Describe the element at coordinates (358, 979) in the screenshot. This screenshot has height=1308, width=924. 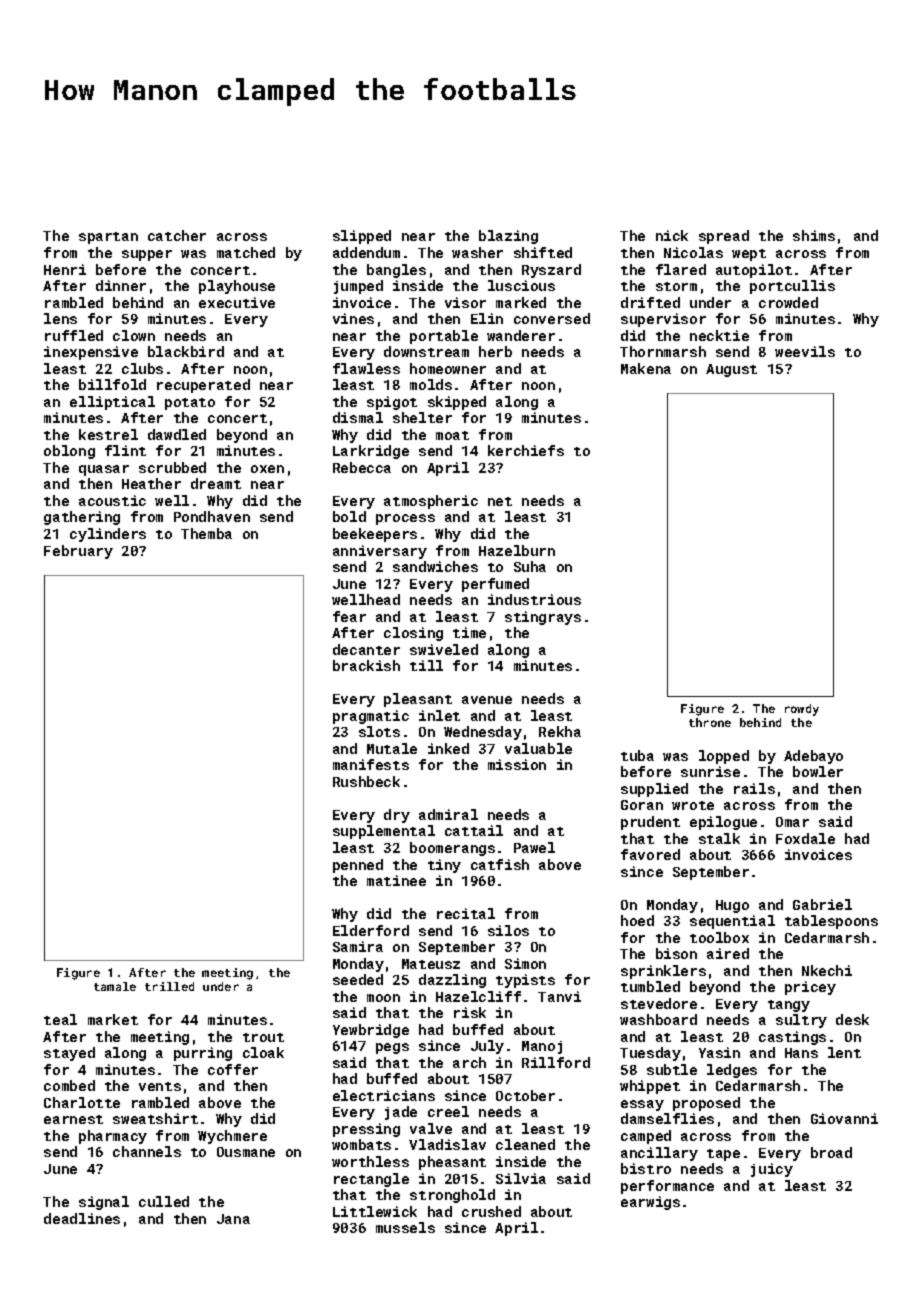
I see `seeded` at that location.
